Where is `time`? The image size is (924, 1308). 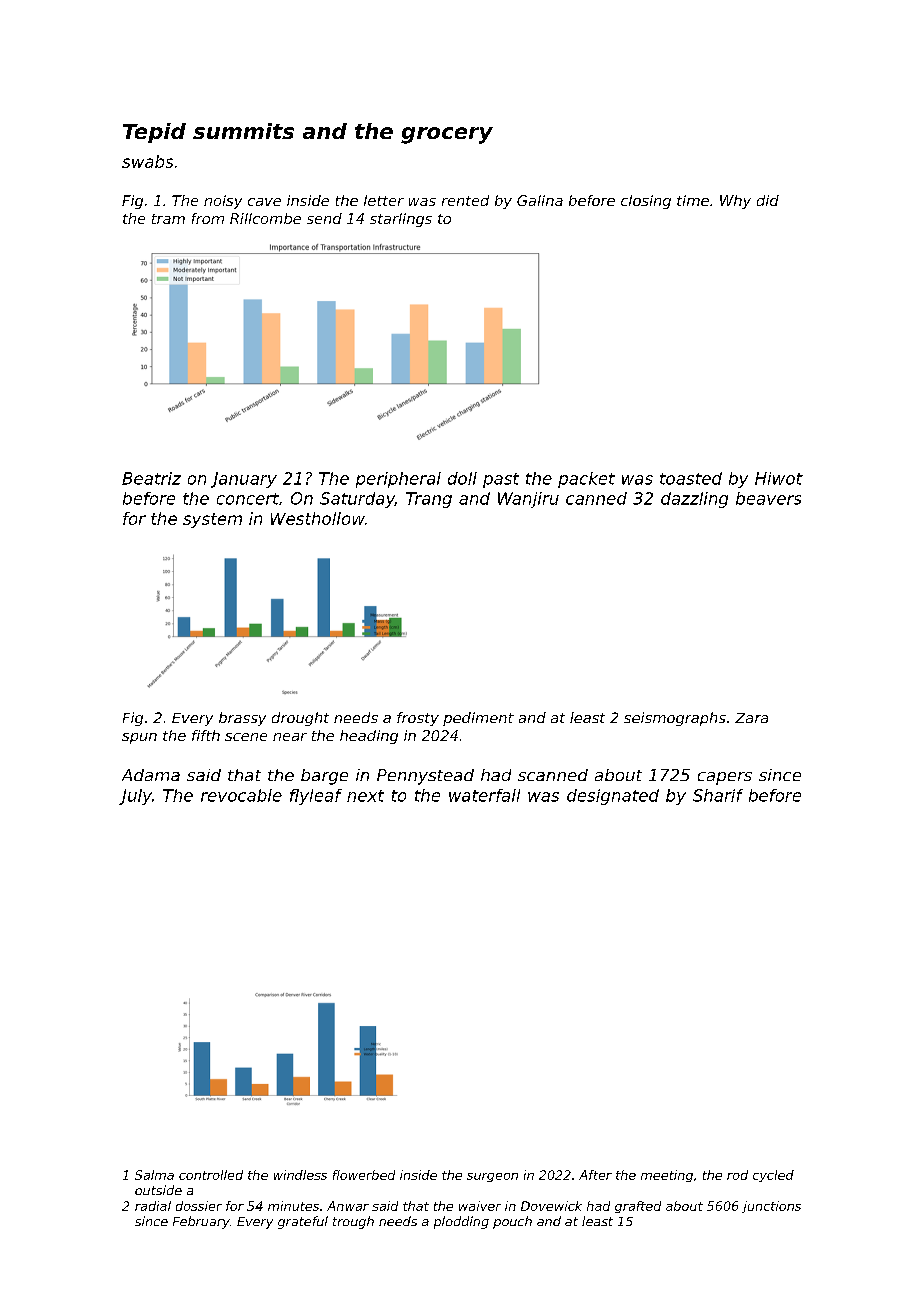
time is located at coordinates (693, 200).
